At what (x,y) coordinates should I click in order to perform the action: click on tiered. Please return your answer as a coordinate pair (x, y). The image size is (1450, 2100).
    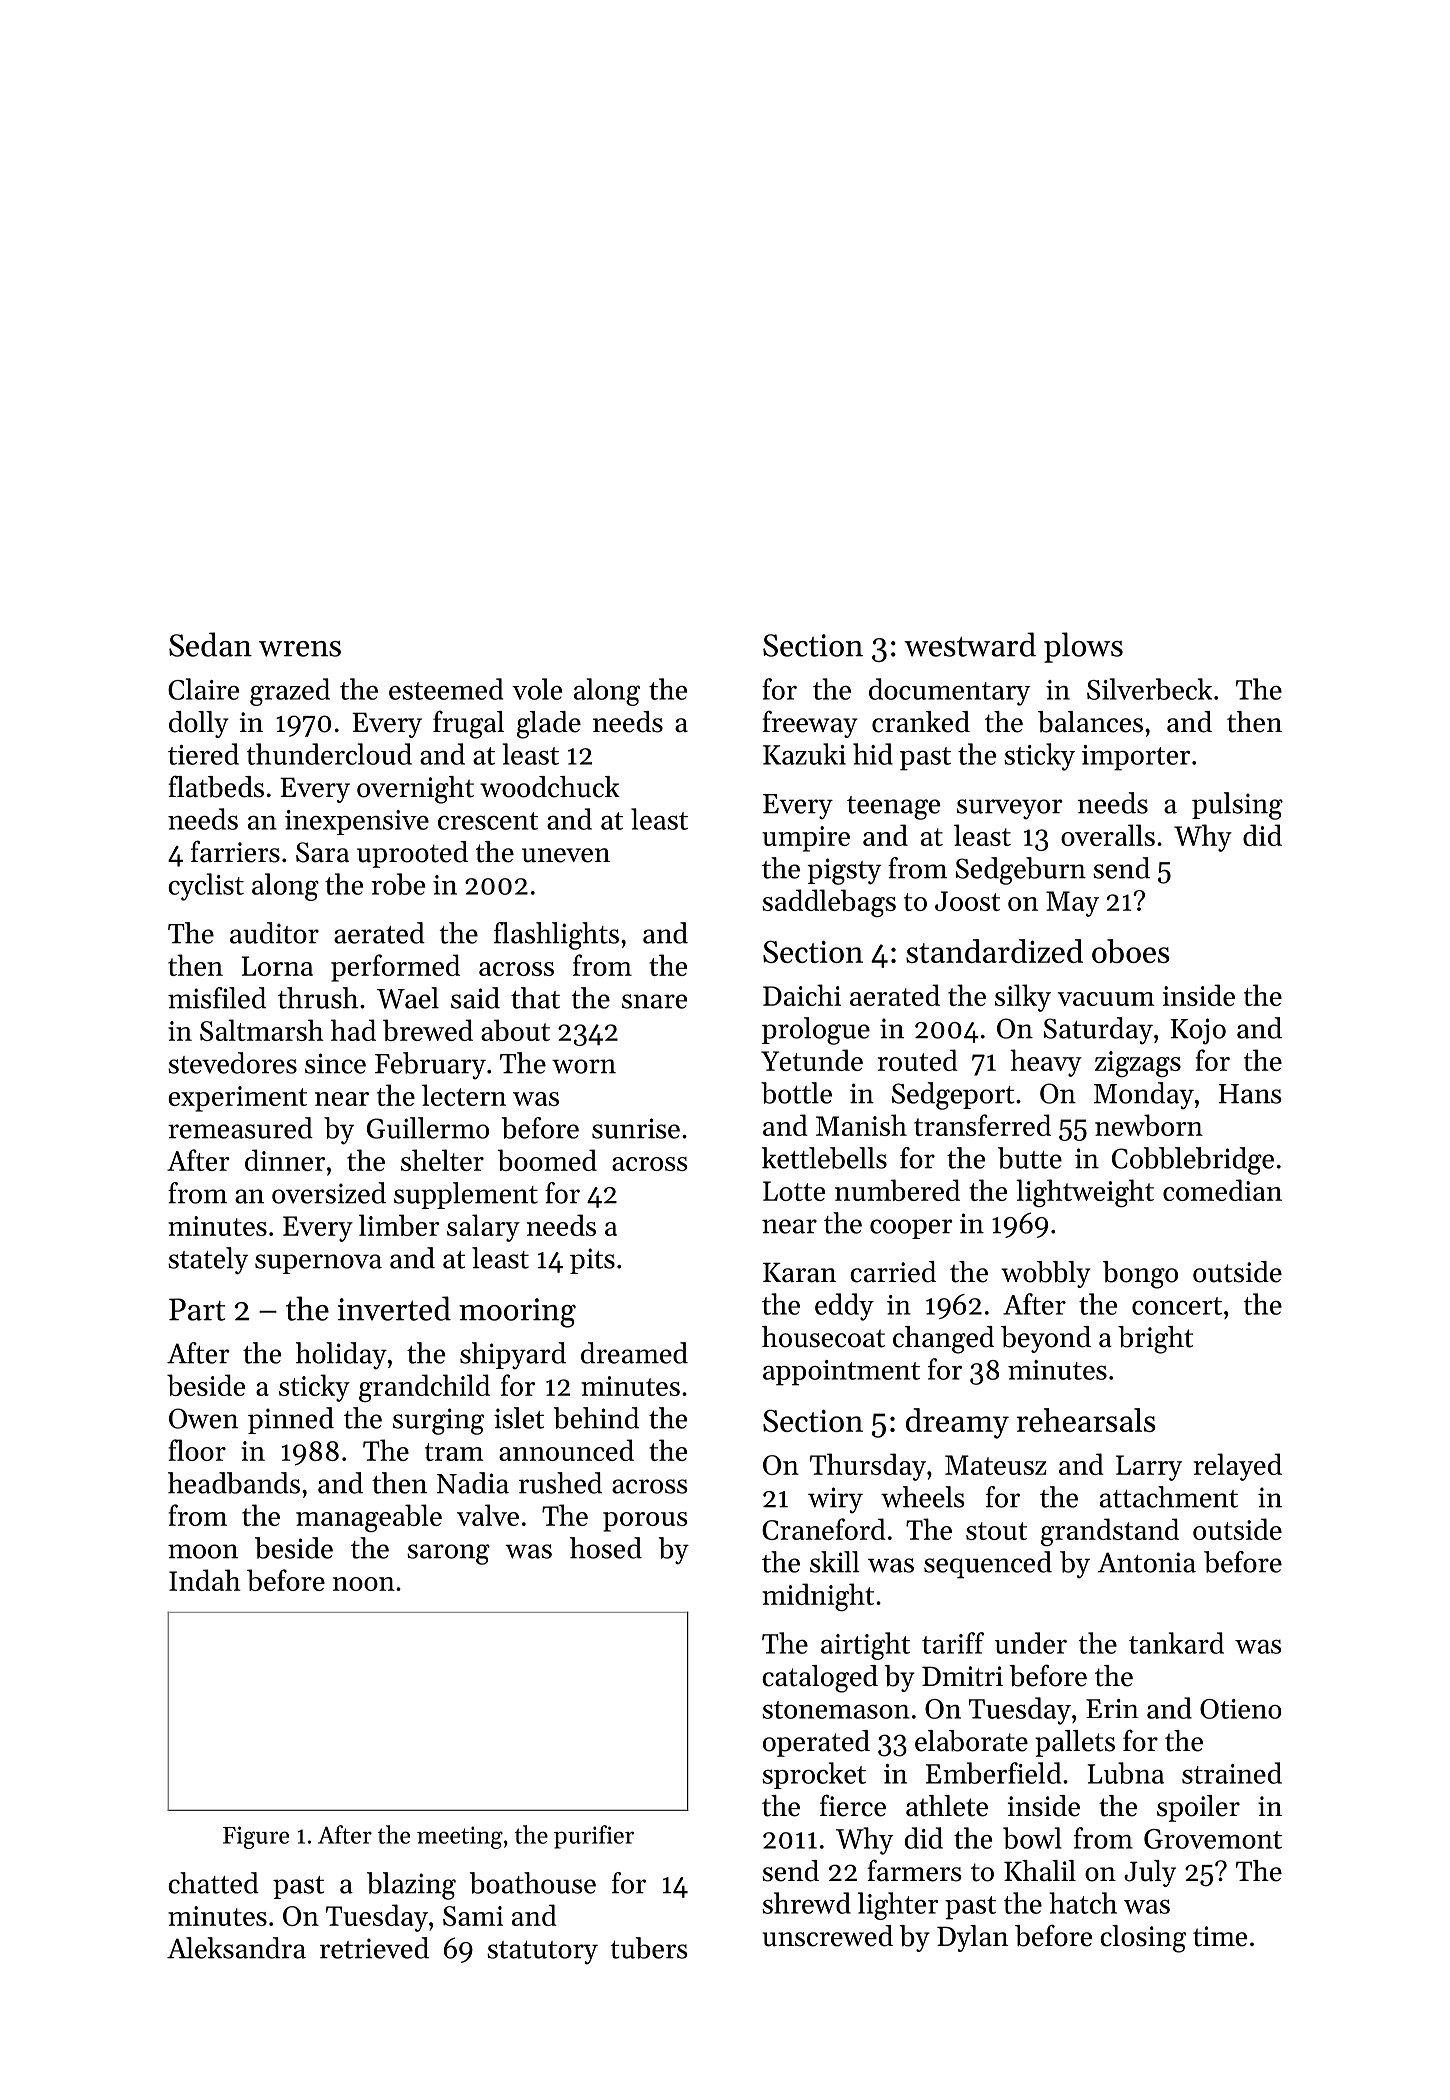
    Looking at the image, I should click on (203, 754).
